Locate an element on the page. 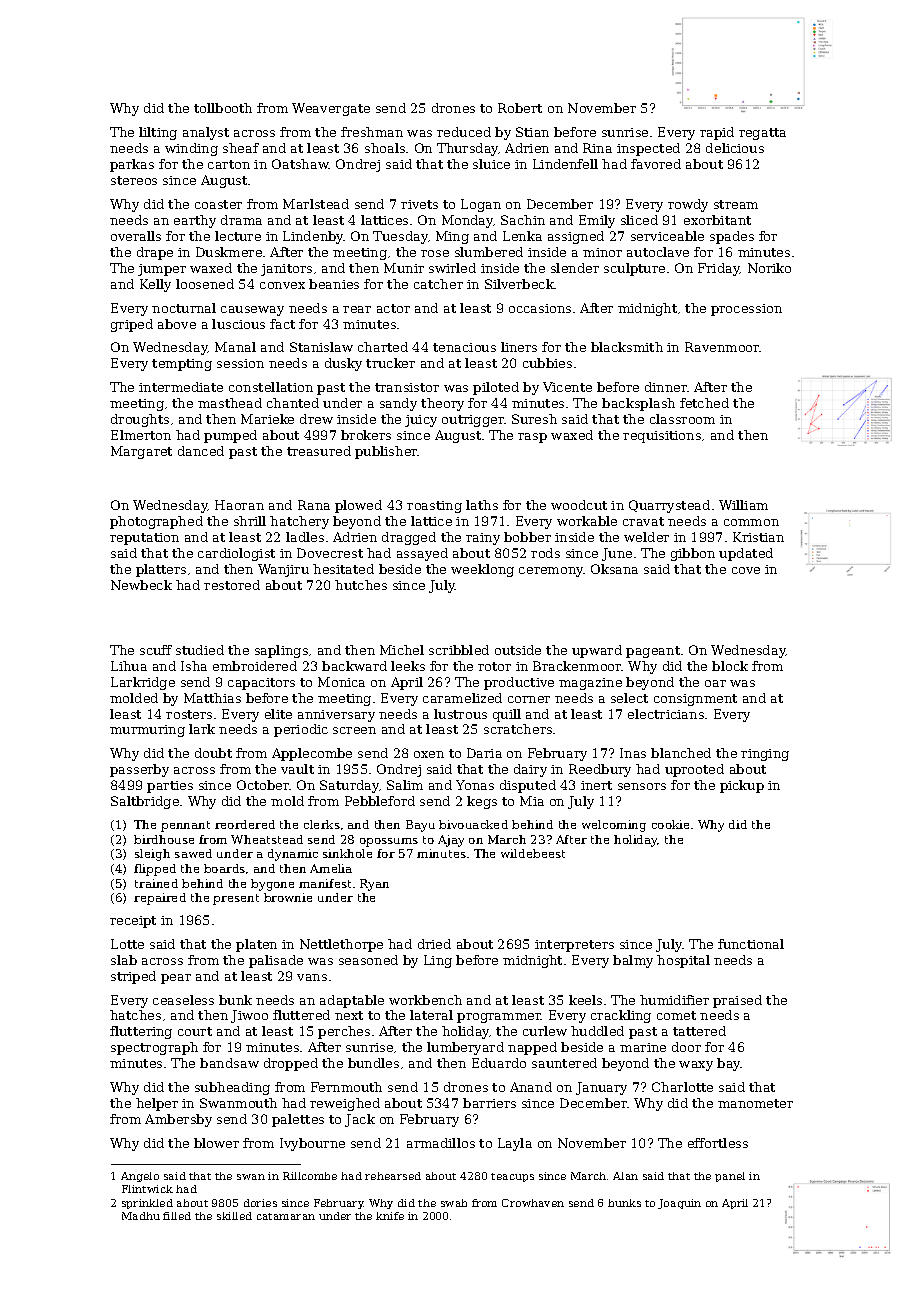 Image resolution: width=908 pixels, height=1316 pixels. Robert is located at coordinates (520, 108).
